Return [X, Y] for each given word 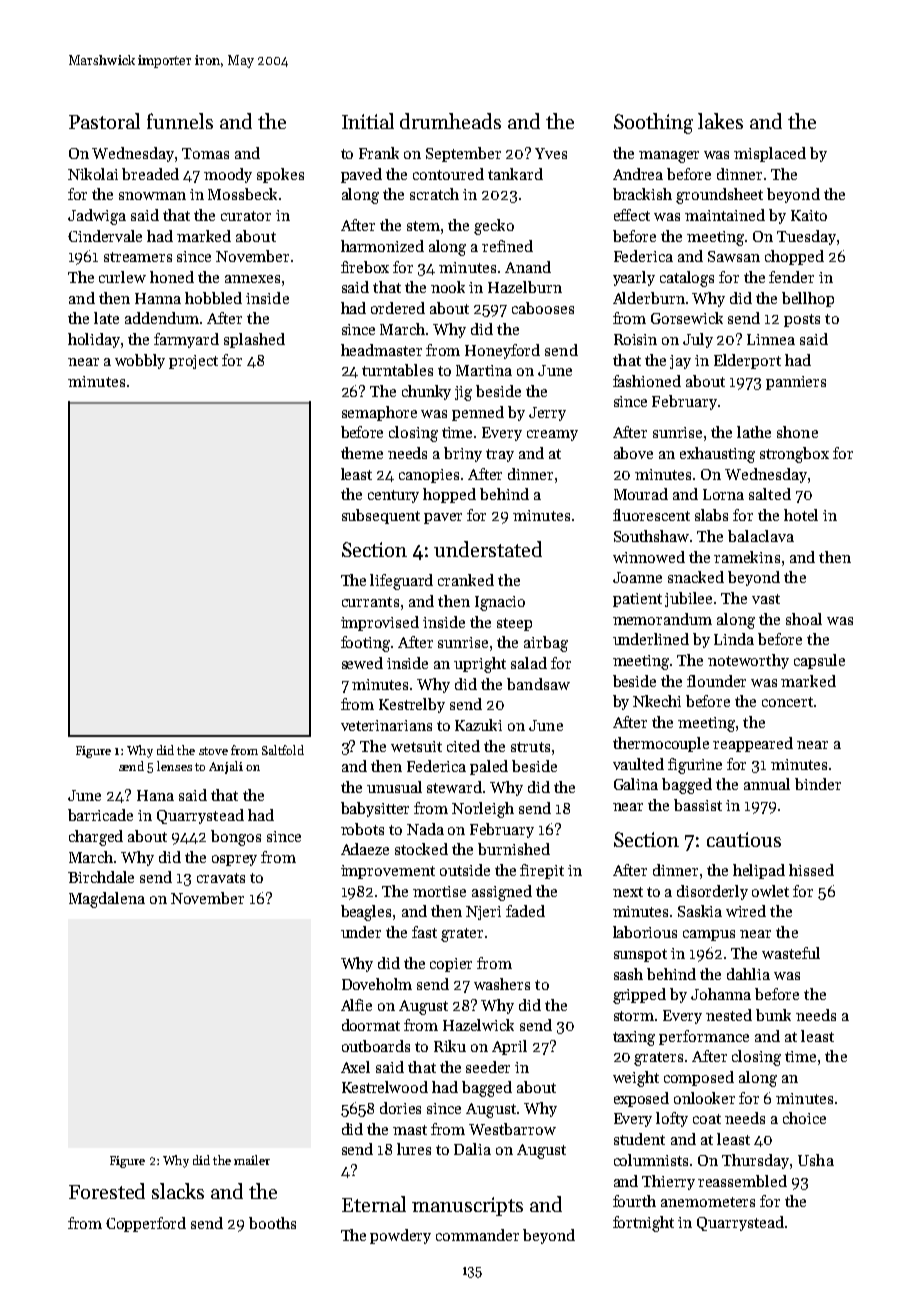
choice [804, 1118]
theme [362, 453]
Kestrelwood [385, 1087]
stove [213, 751]
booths [272, 1223]
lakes [720, 121]
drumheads [450, 121]
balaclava [761, 536]
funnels [180, 121]
